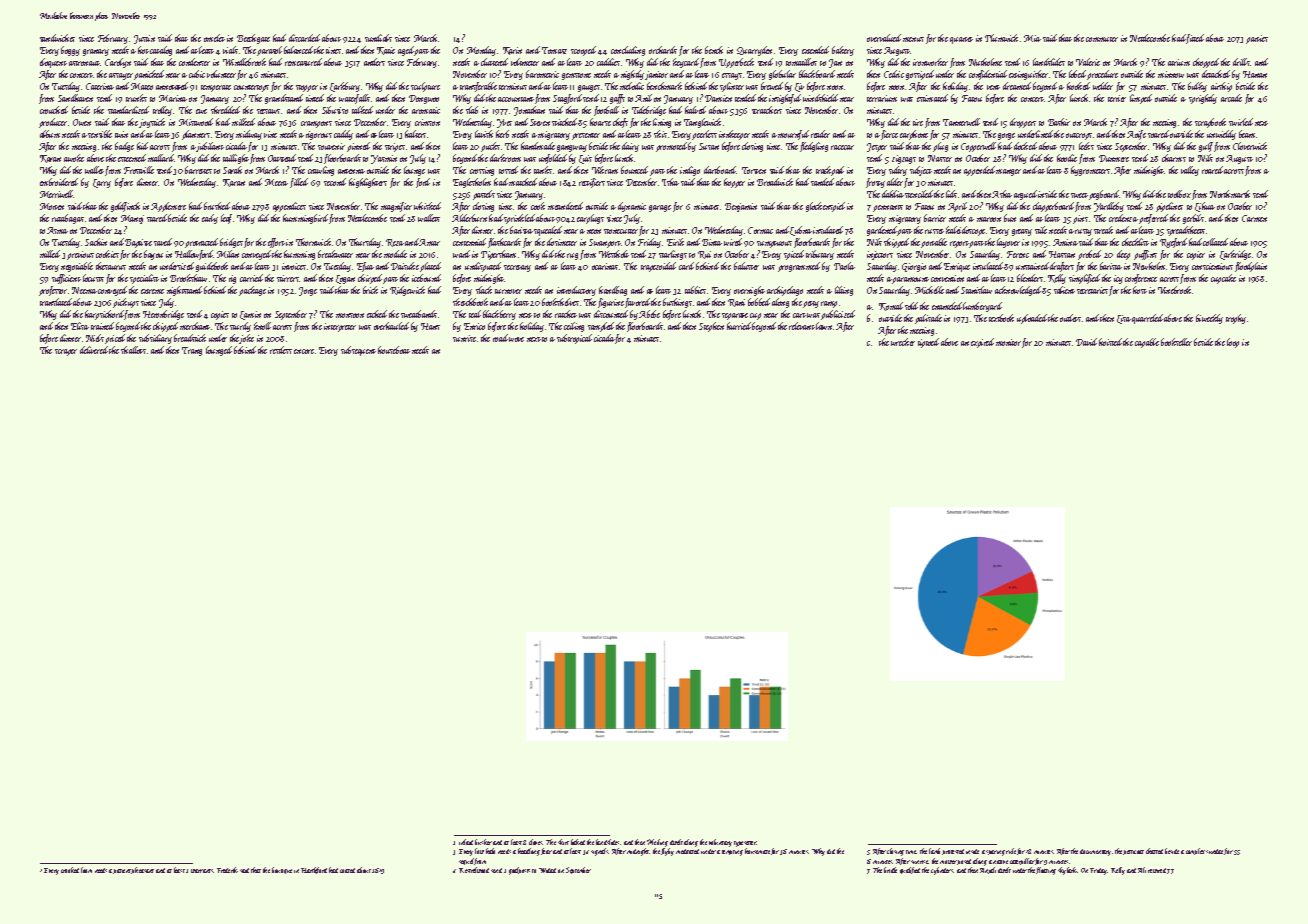 This image has width=1308, height=924. What do you see at coordinates (1153, 219) in the image?
I see `preferred` at bounding box center [1153, 219].
